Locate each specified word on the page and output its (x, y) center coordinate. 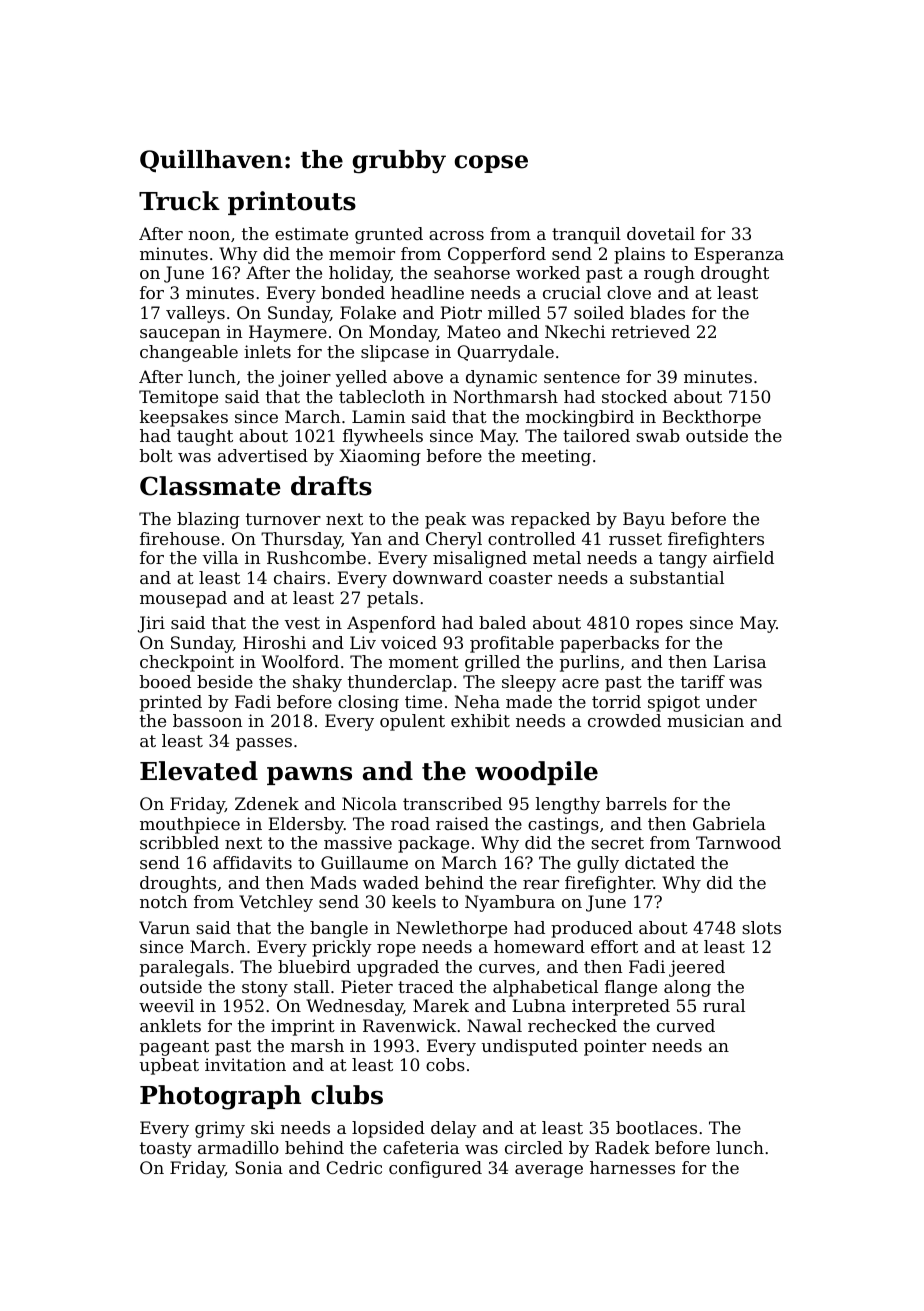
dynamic (501, 378)
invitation (245, 1064)
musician (705, 720)
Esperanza (739, 255)
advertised (263, 455)
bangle (339, 929)
